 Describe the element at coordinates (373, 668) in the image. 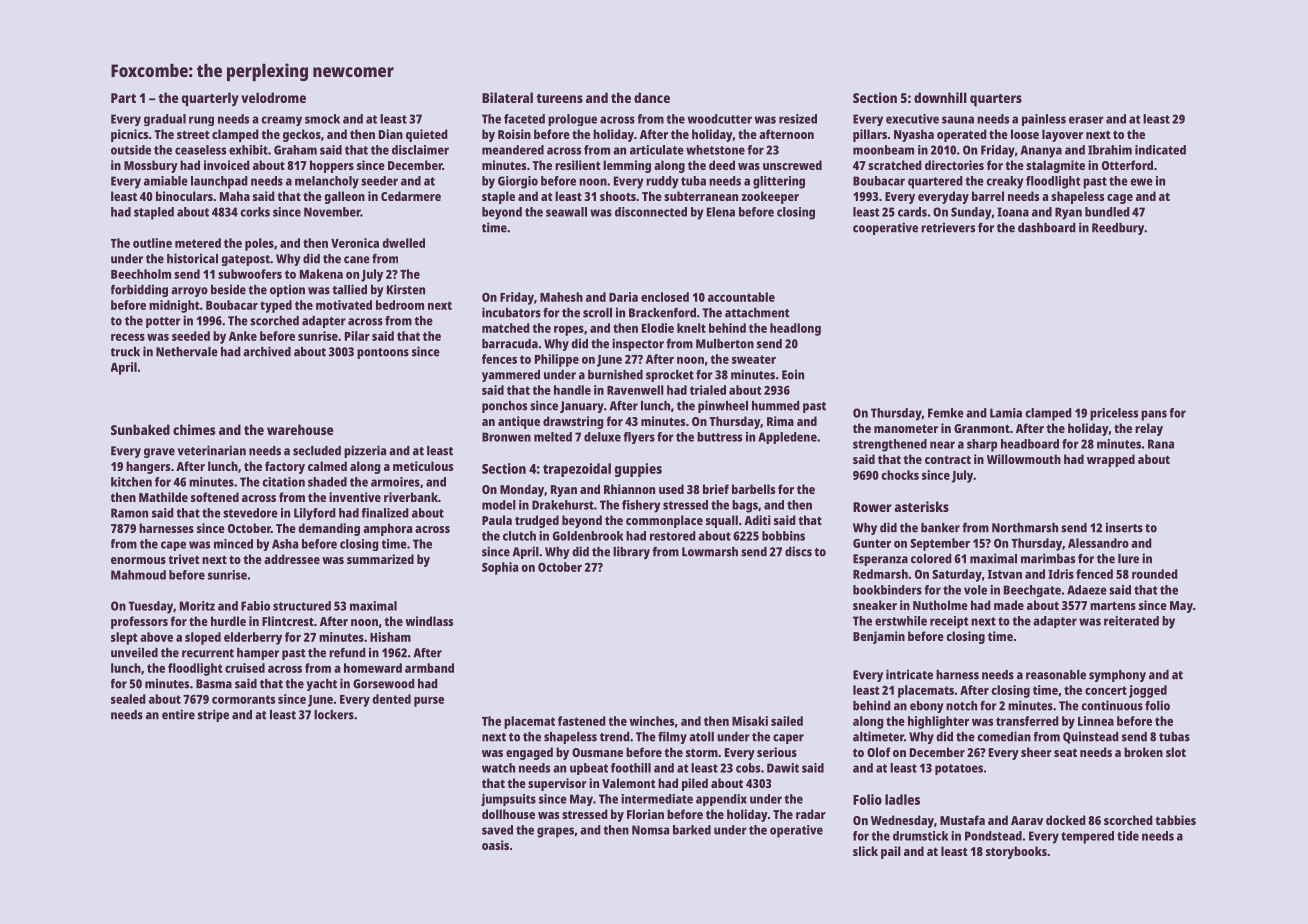

I see `homeward` at that location.
